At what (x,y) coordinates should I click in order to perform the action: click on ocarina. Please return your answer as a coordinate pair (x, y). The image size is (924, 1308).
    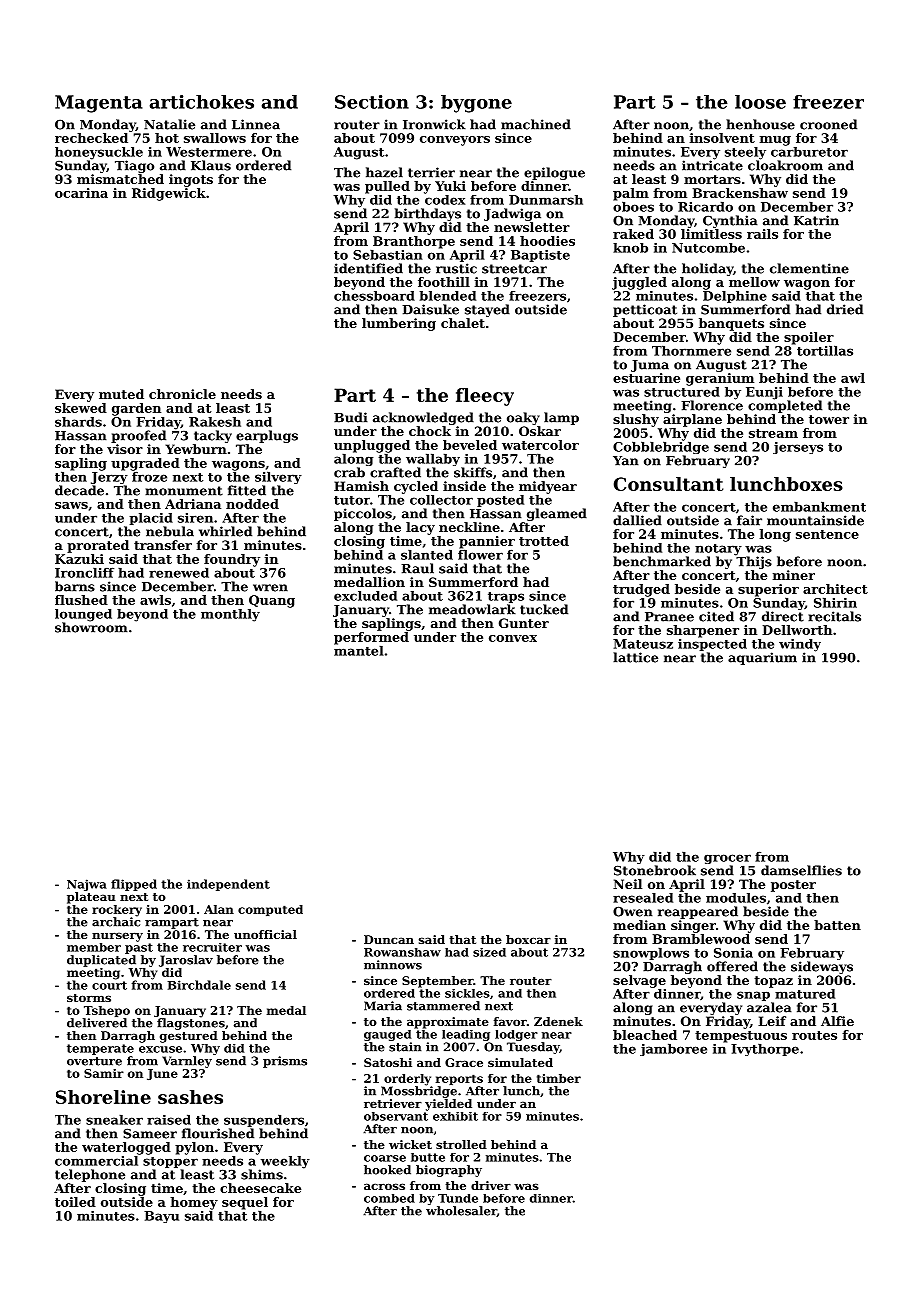
    Looking at the image, I should click on (81, 193).
